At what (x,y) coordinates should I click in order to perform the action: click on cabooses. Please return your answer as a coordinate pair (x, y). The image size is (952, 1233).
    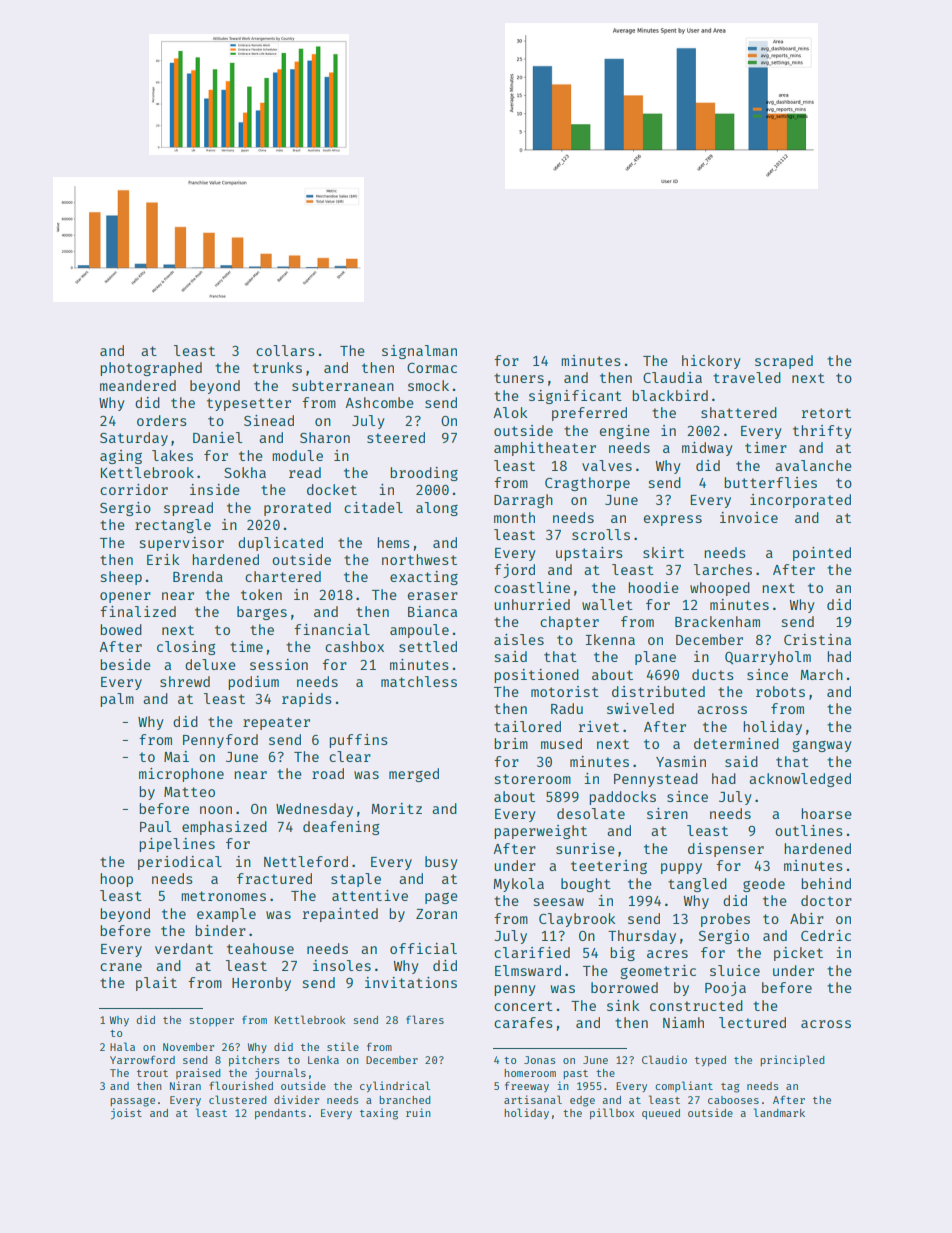
    Looking at the image, I should click on (733, 1100).
